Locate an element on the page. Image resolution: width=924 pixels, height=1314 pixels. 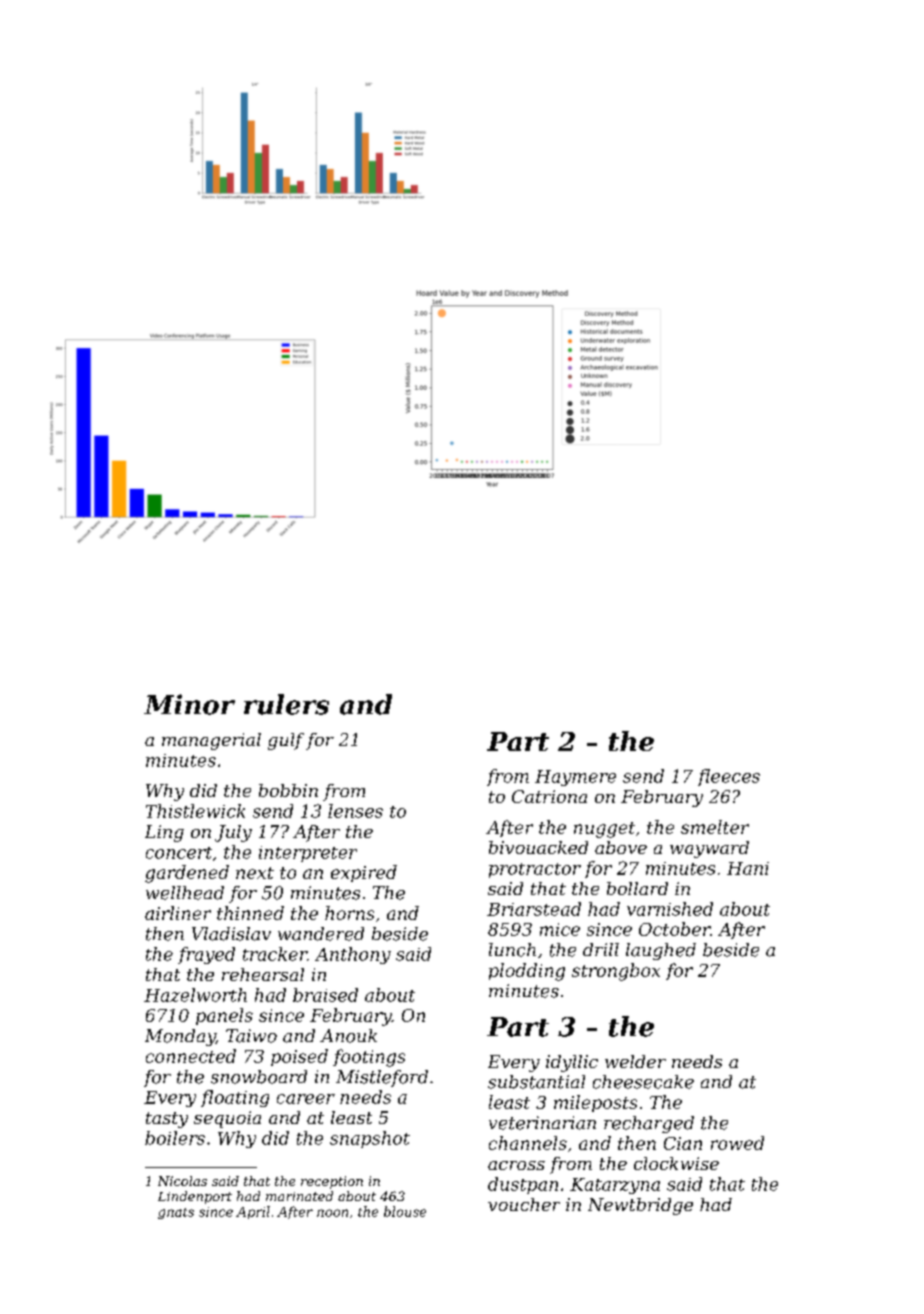
Minor is located at coordinates (189, 704).
